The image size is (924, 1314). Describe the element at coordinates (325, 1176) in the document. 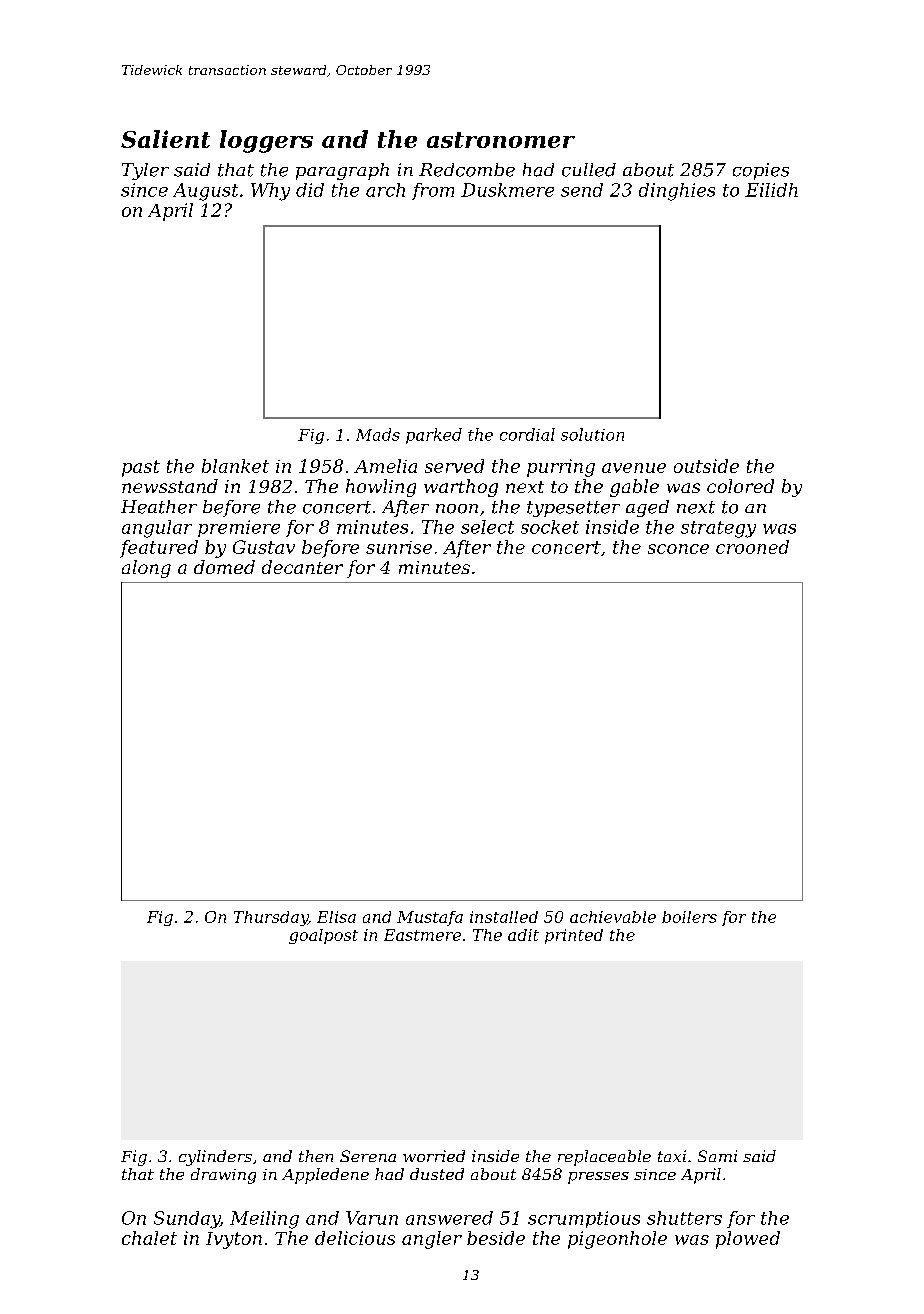

I see `Appledene` at that location.
